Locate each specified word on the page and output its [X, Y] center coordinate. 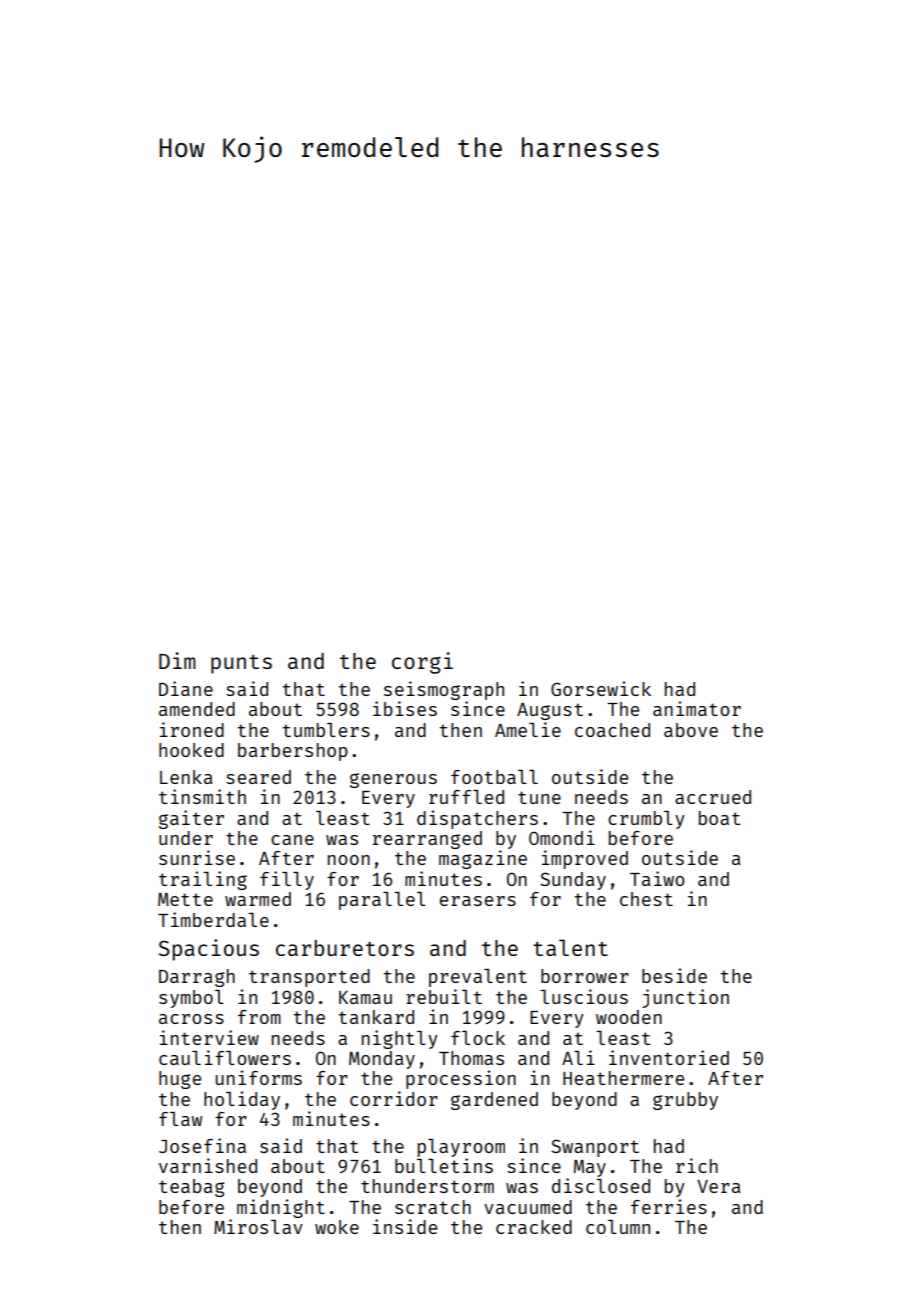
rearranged [427, 840]
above [691, 730]
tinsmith [202, 796]
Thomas [471, 1058]
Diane [186, 688]
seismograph [444, 690]
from [259, 1017]
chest [646, 899]
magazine [483, 859]
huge [180, 1080]
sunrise [197, 857]
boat [719, 818]
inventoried [669, 1057]
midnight [281, 1208]
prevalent [478, 978]
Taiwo [657, 878]
